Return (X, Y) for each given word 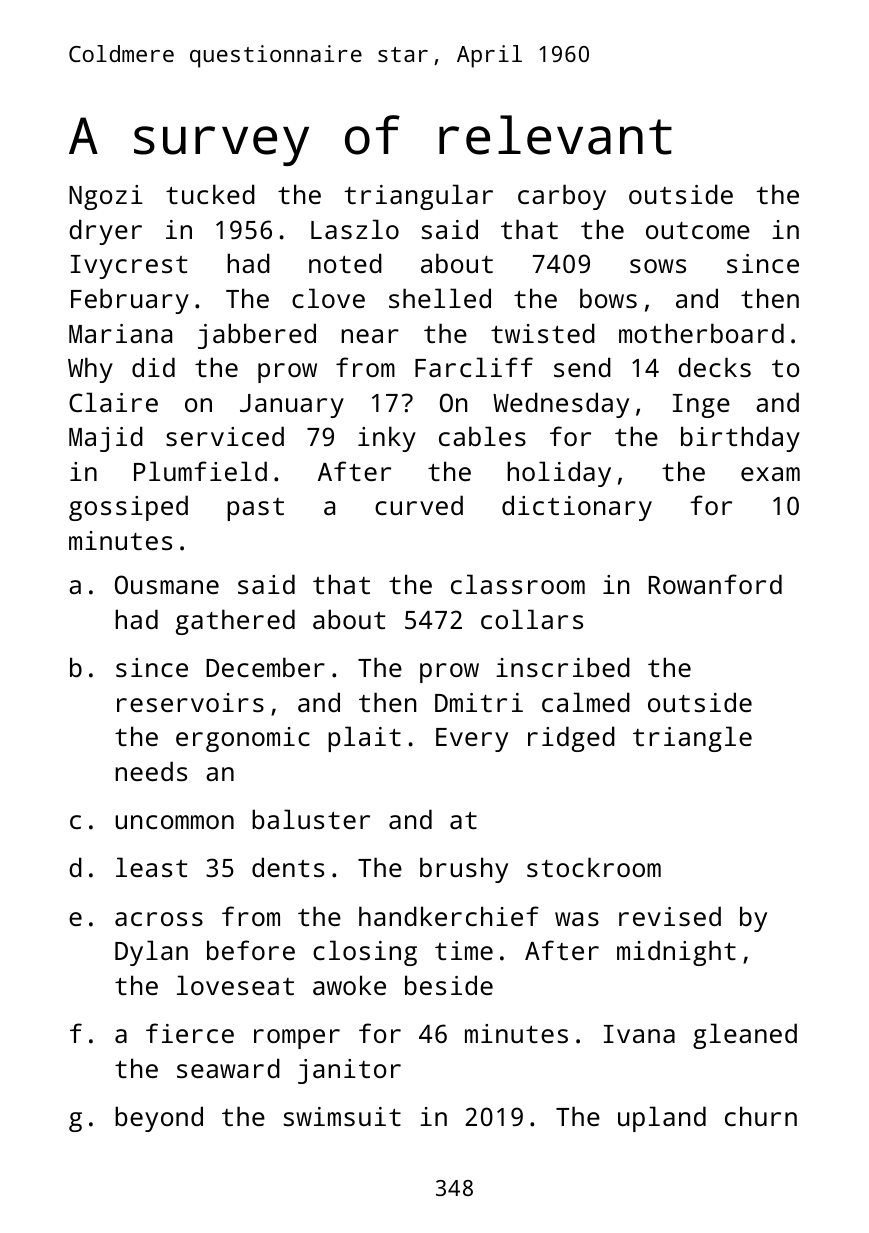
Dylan (151, 953)
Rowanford (715, 584)
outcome (698, 230)
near (370, 336)
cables (482, 436)
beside (449, 985)
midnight (676, 953)
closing (365, 953)
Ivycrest (129, 267)
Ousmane (167, 584)
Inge (701, 406)
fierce (190, 1033)
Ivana (639, 1034)
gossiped (128, 508)
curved (419, 505)
